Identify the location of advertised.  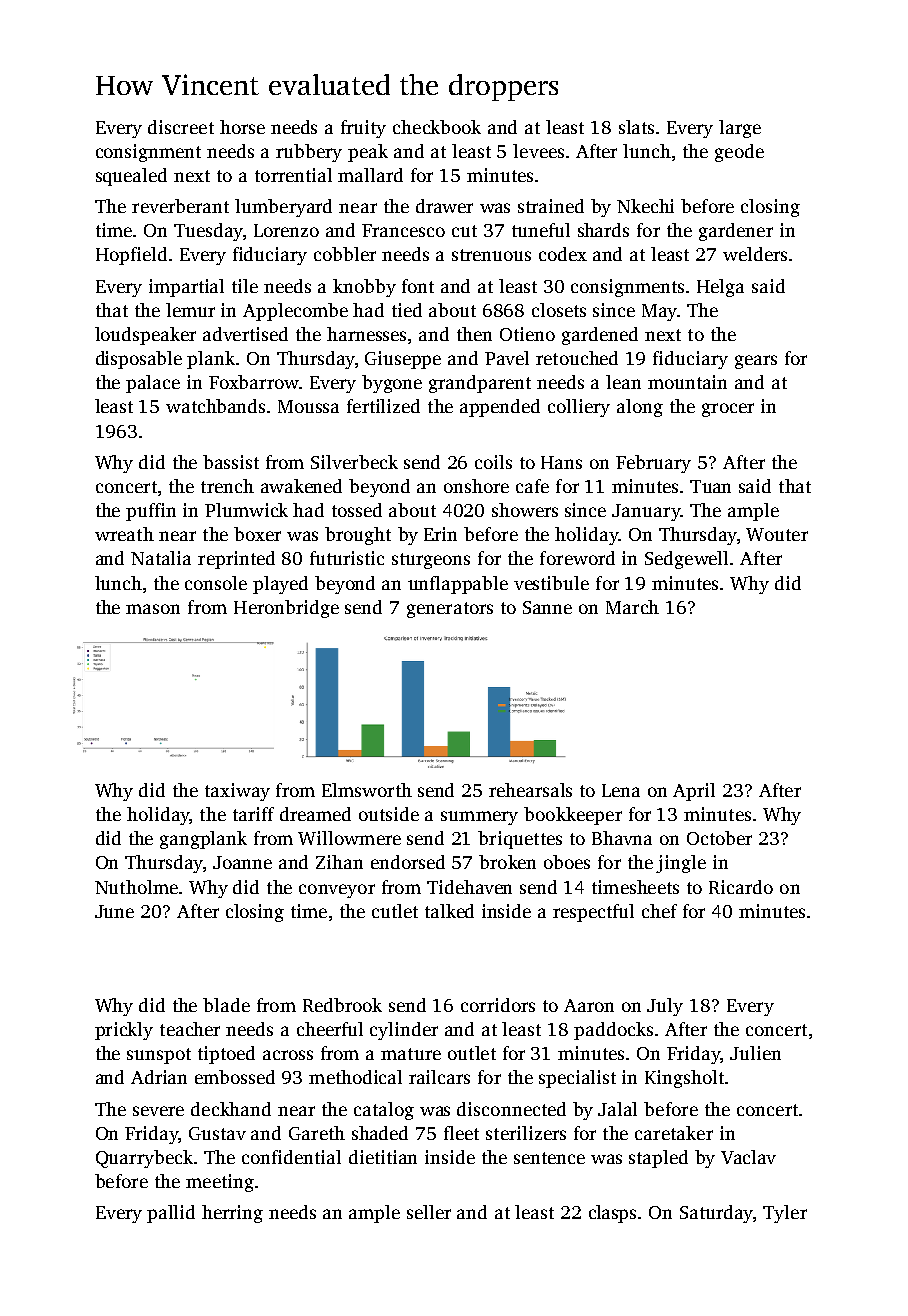
(245, 334).
